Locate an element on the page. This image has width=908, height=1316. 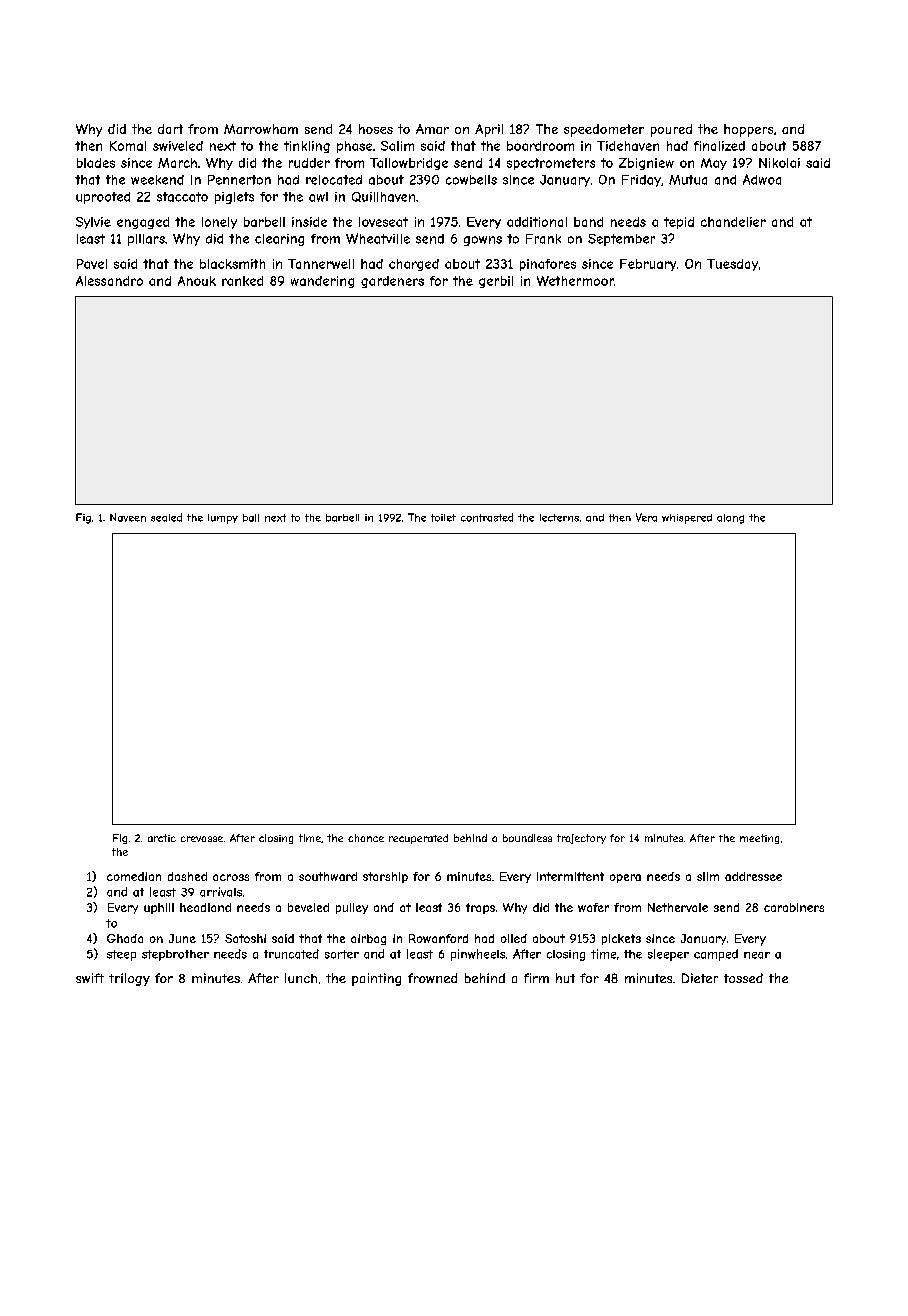
toilet is located at coordinates (443, 518).
